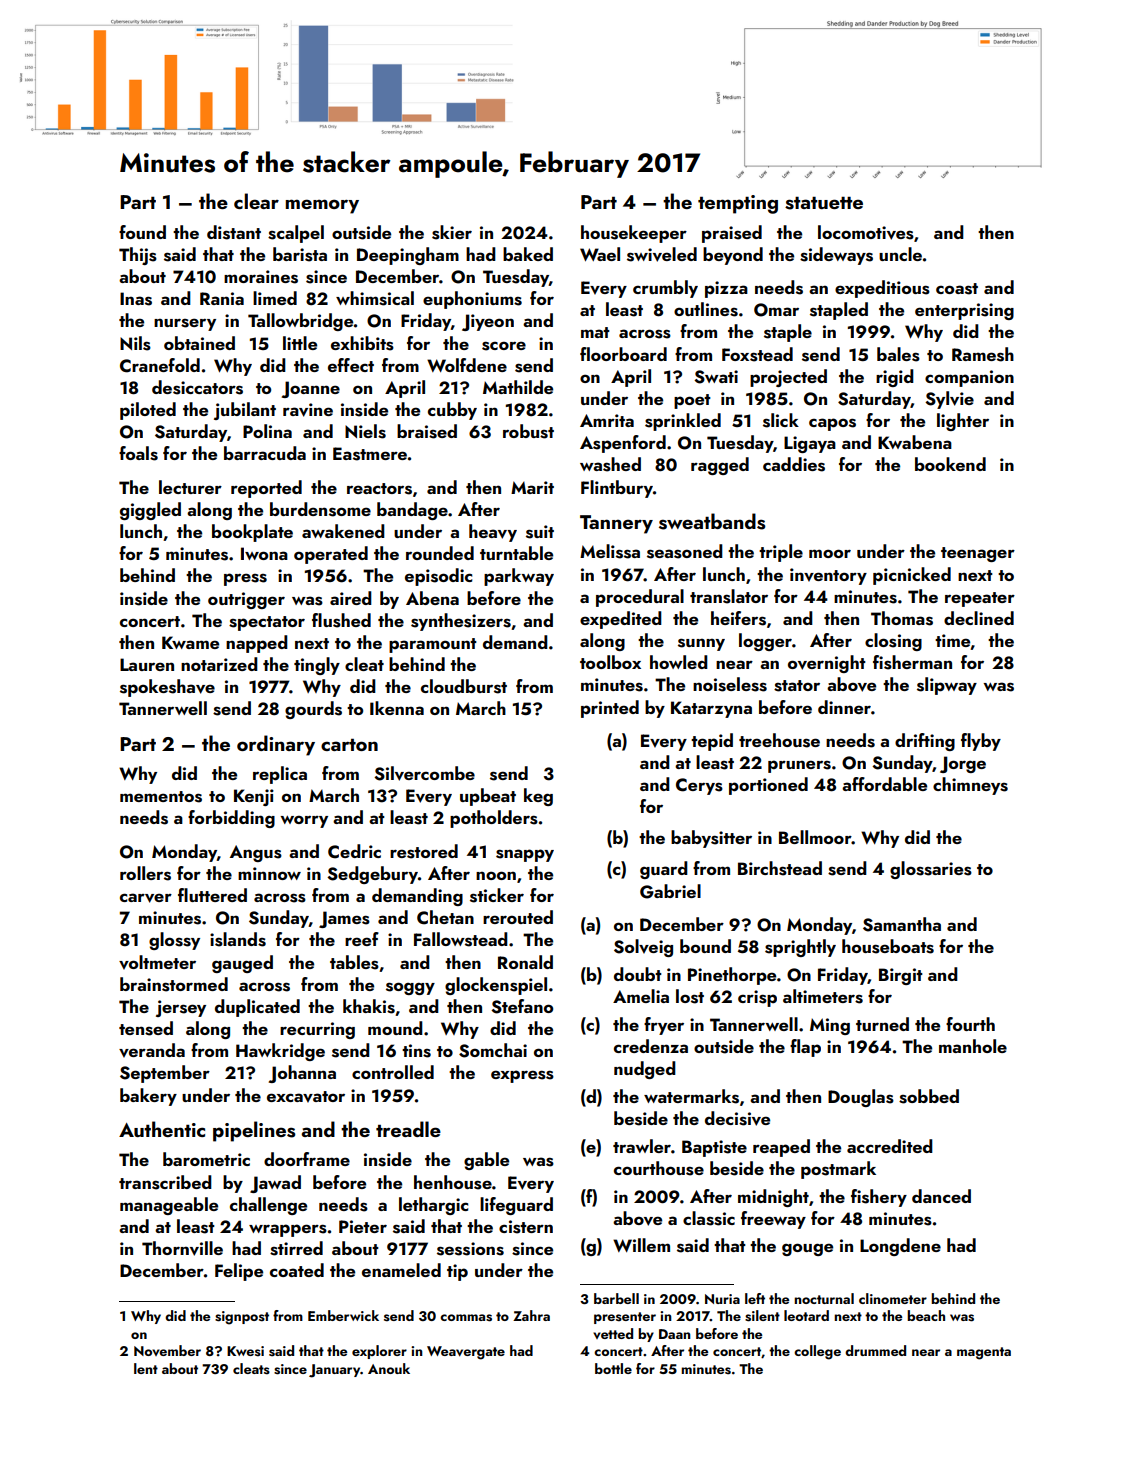  What do you see at coordinates (276, 745) in the screenshot?
I see `ordinary` at bounding box center [276, 745].
